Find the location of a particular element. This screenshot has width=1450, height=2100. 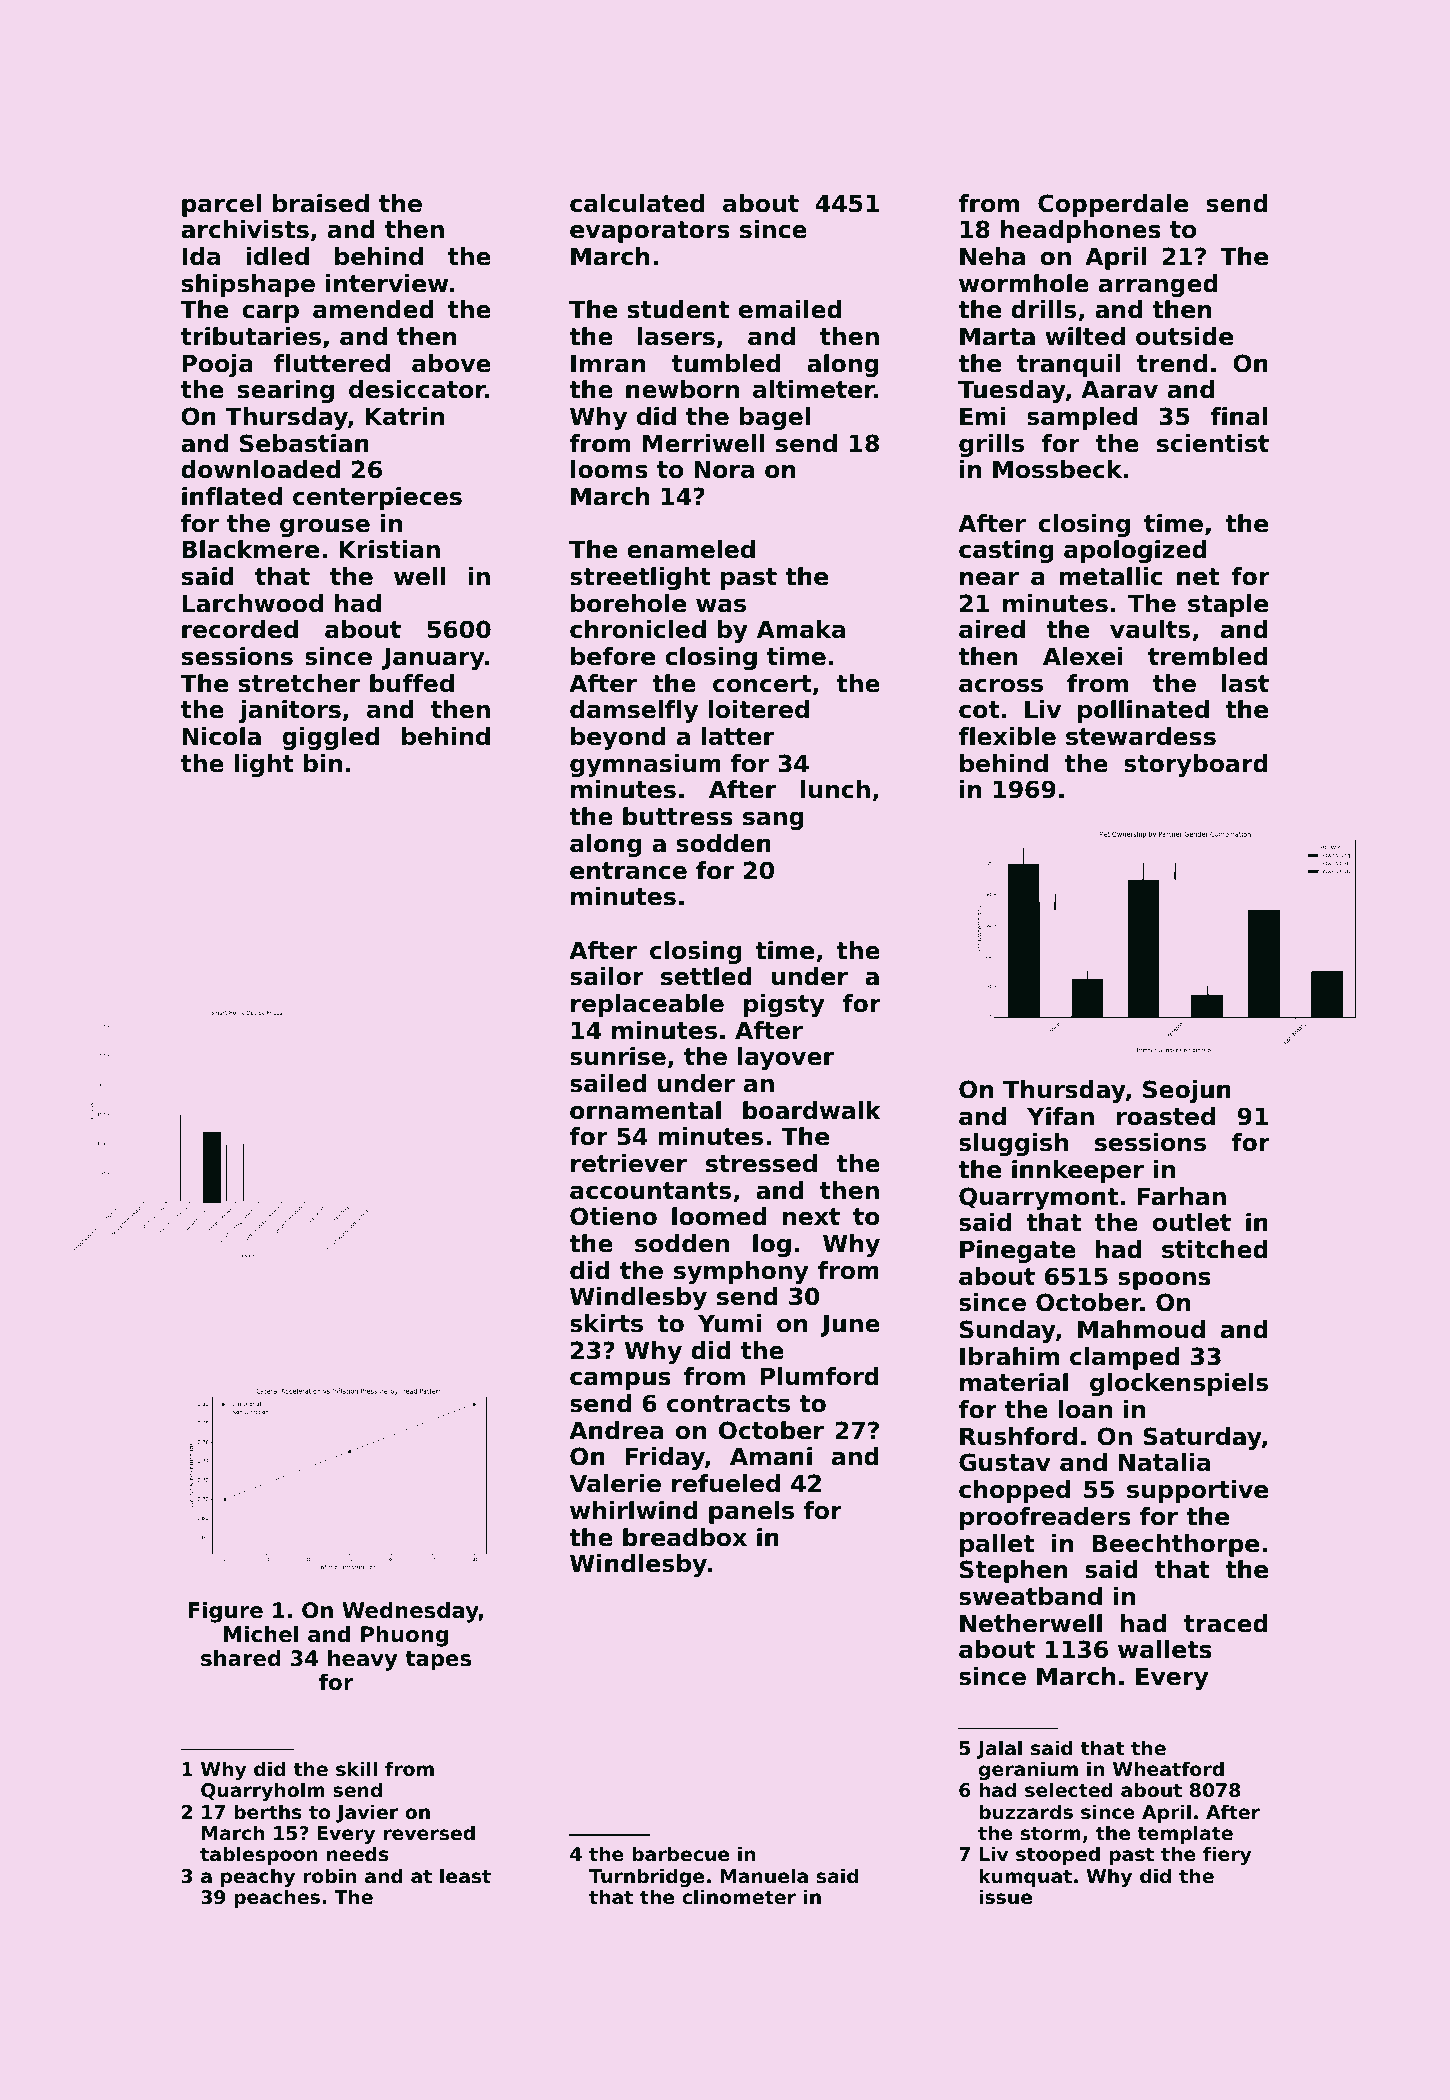

Copperdale is located at coordinates (1113, 205).
